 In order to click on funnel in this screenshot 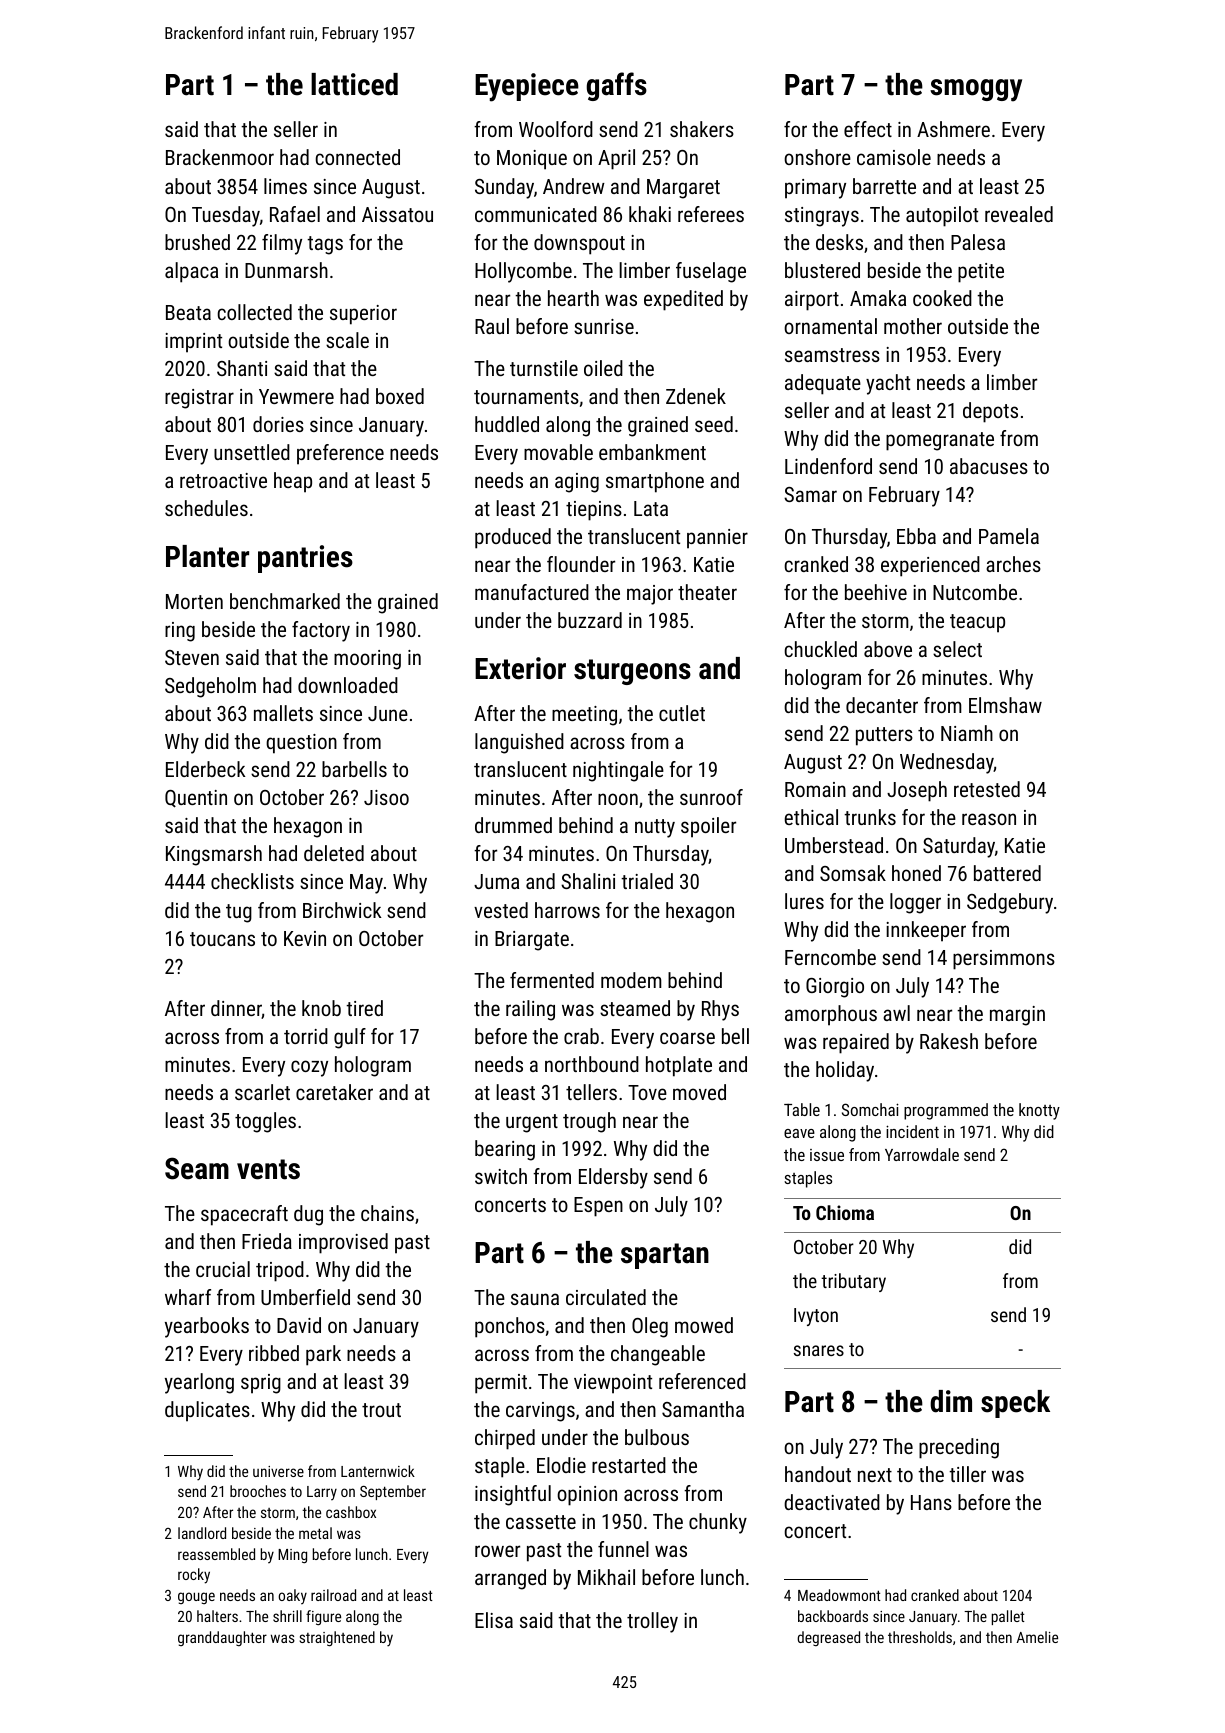, I will do `click(623, 1549)`.
